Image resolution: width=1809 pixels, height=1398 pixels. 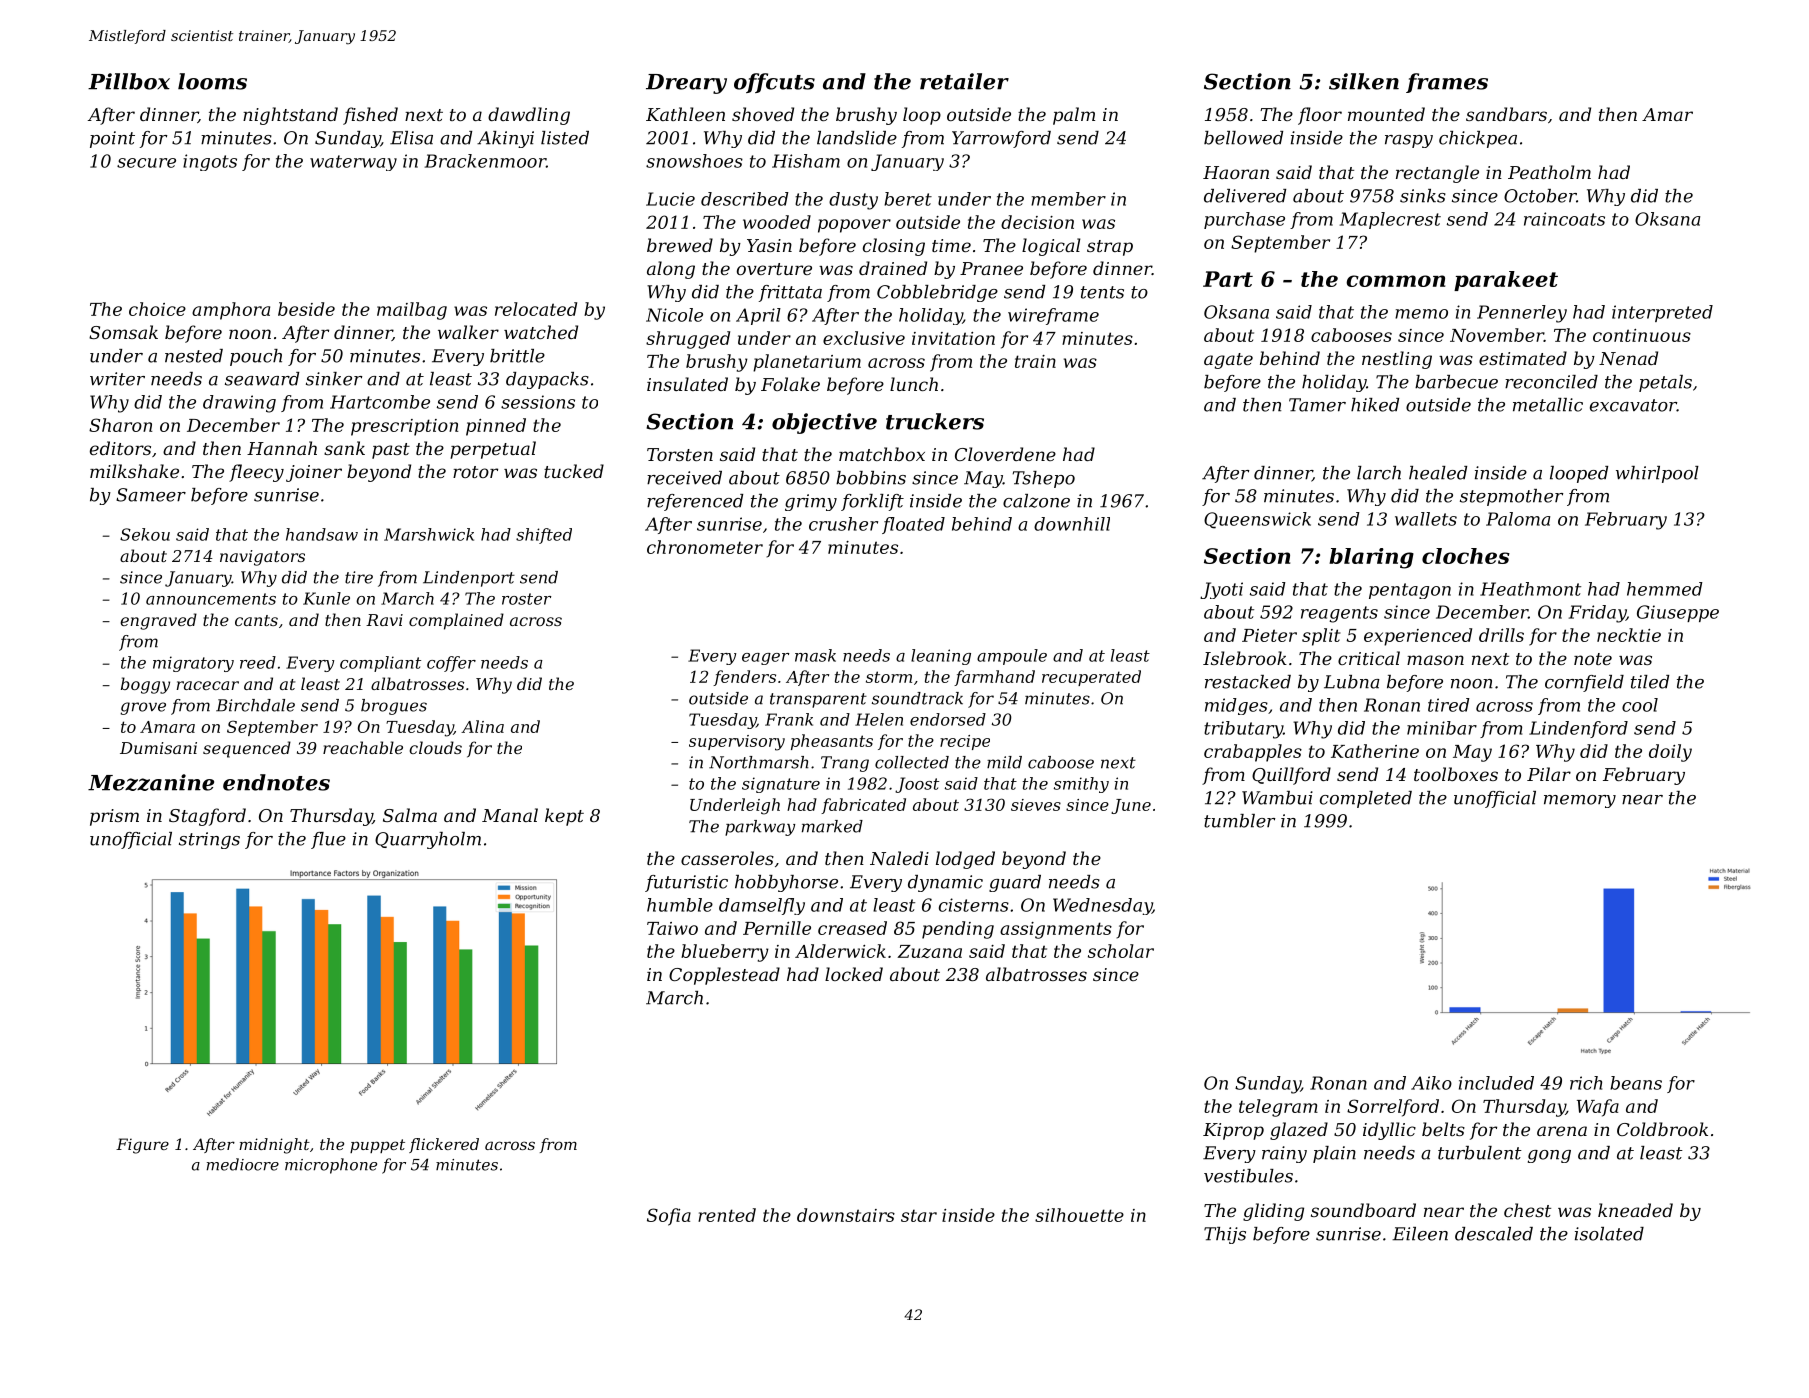 I want to click on Thijs, so click(x=1225, y=1235).
